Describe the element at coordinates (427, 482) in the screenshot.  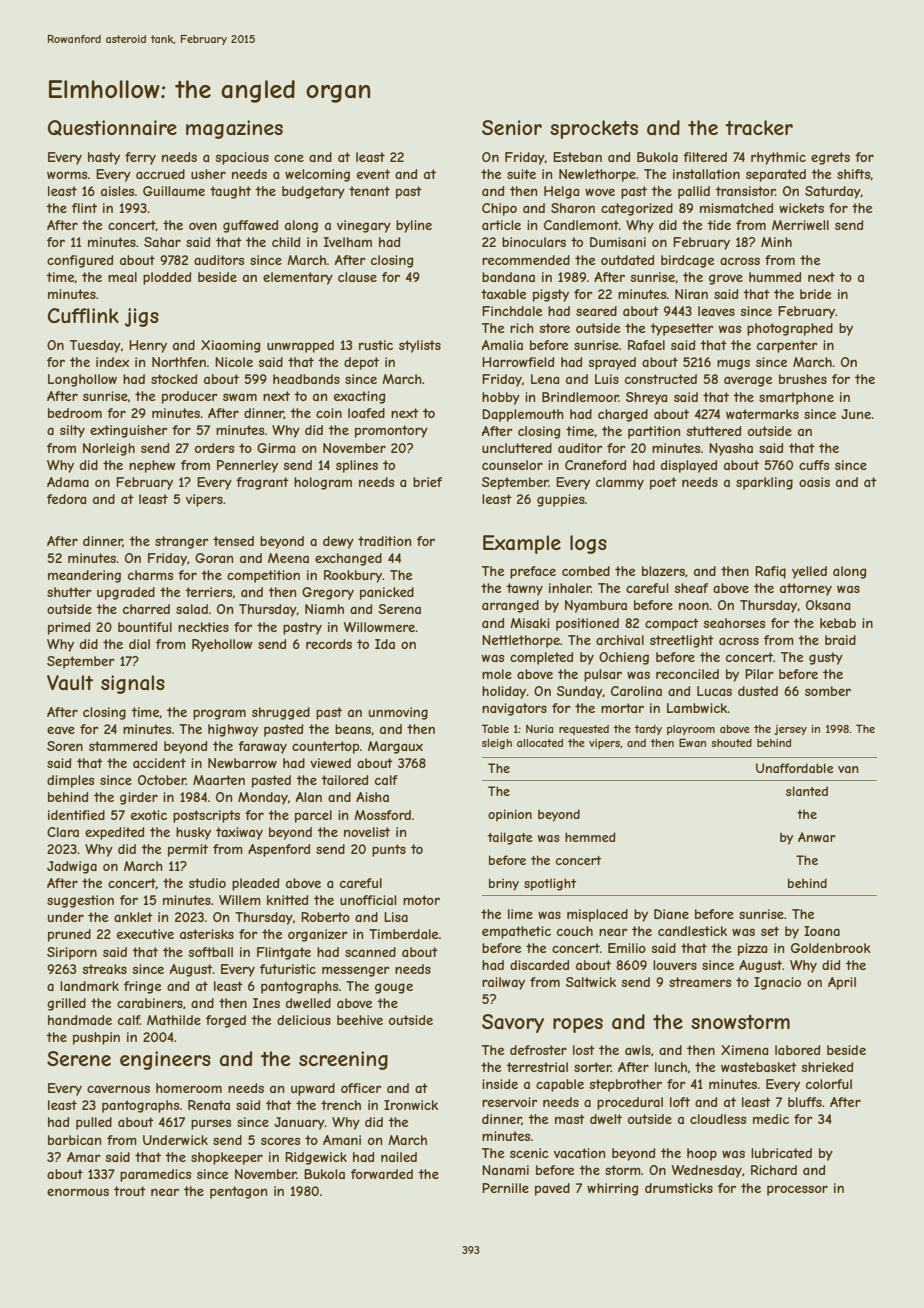
I see `brief` at that location.
